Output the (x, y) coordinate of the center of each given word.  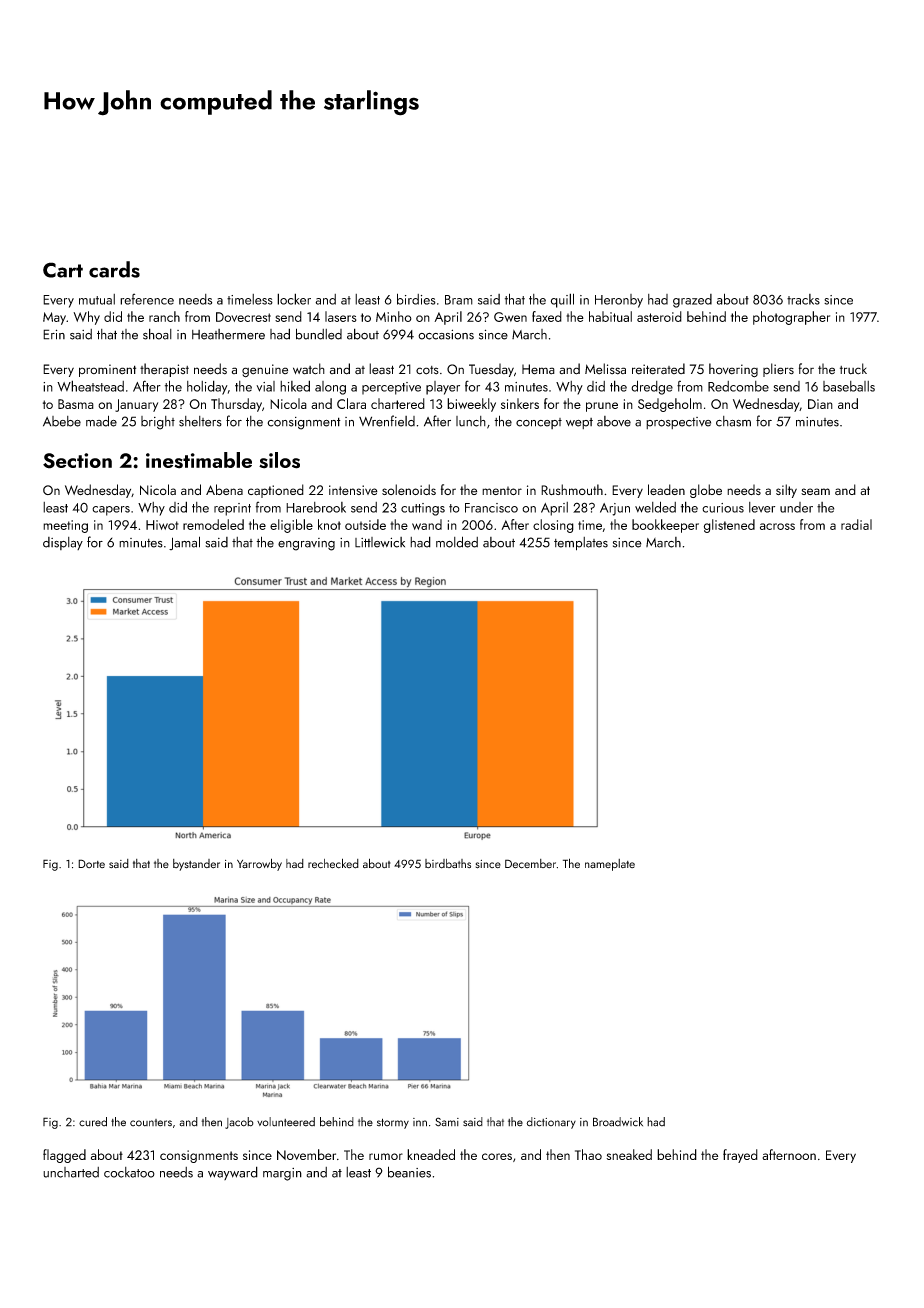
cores (497, 1156)
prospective (678, 423)
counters (151, 1123)
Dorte (91, 863)
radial (856, 524)
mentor (502, 490)
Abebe (62, 421)
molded (457, 542)
